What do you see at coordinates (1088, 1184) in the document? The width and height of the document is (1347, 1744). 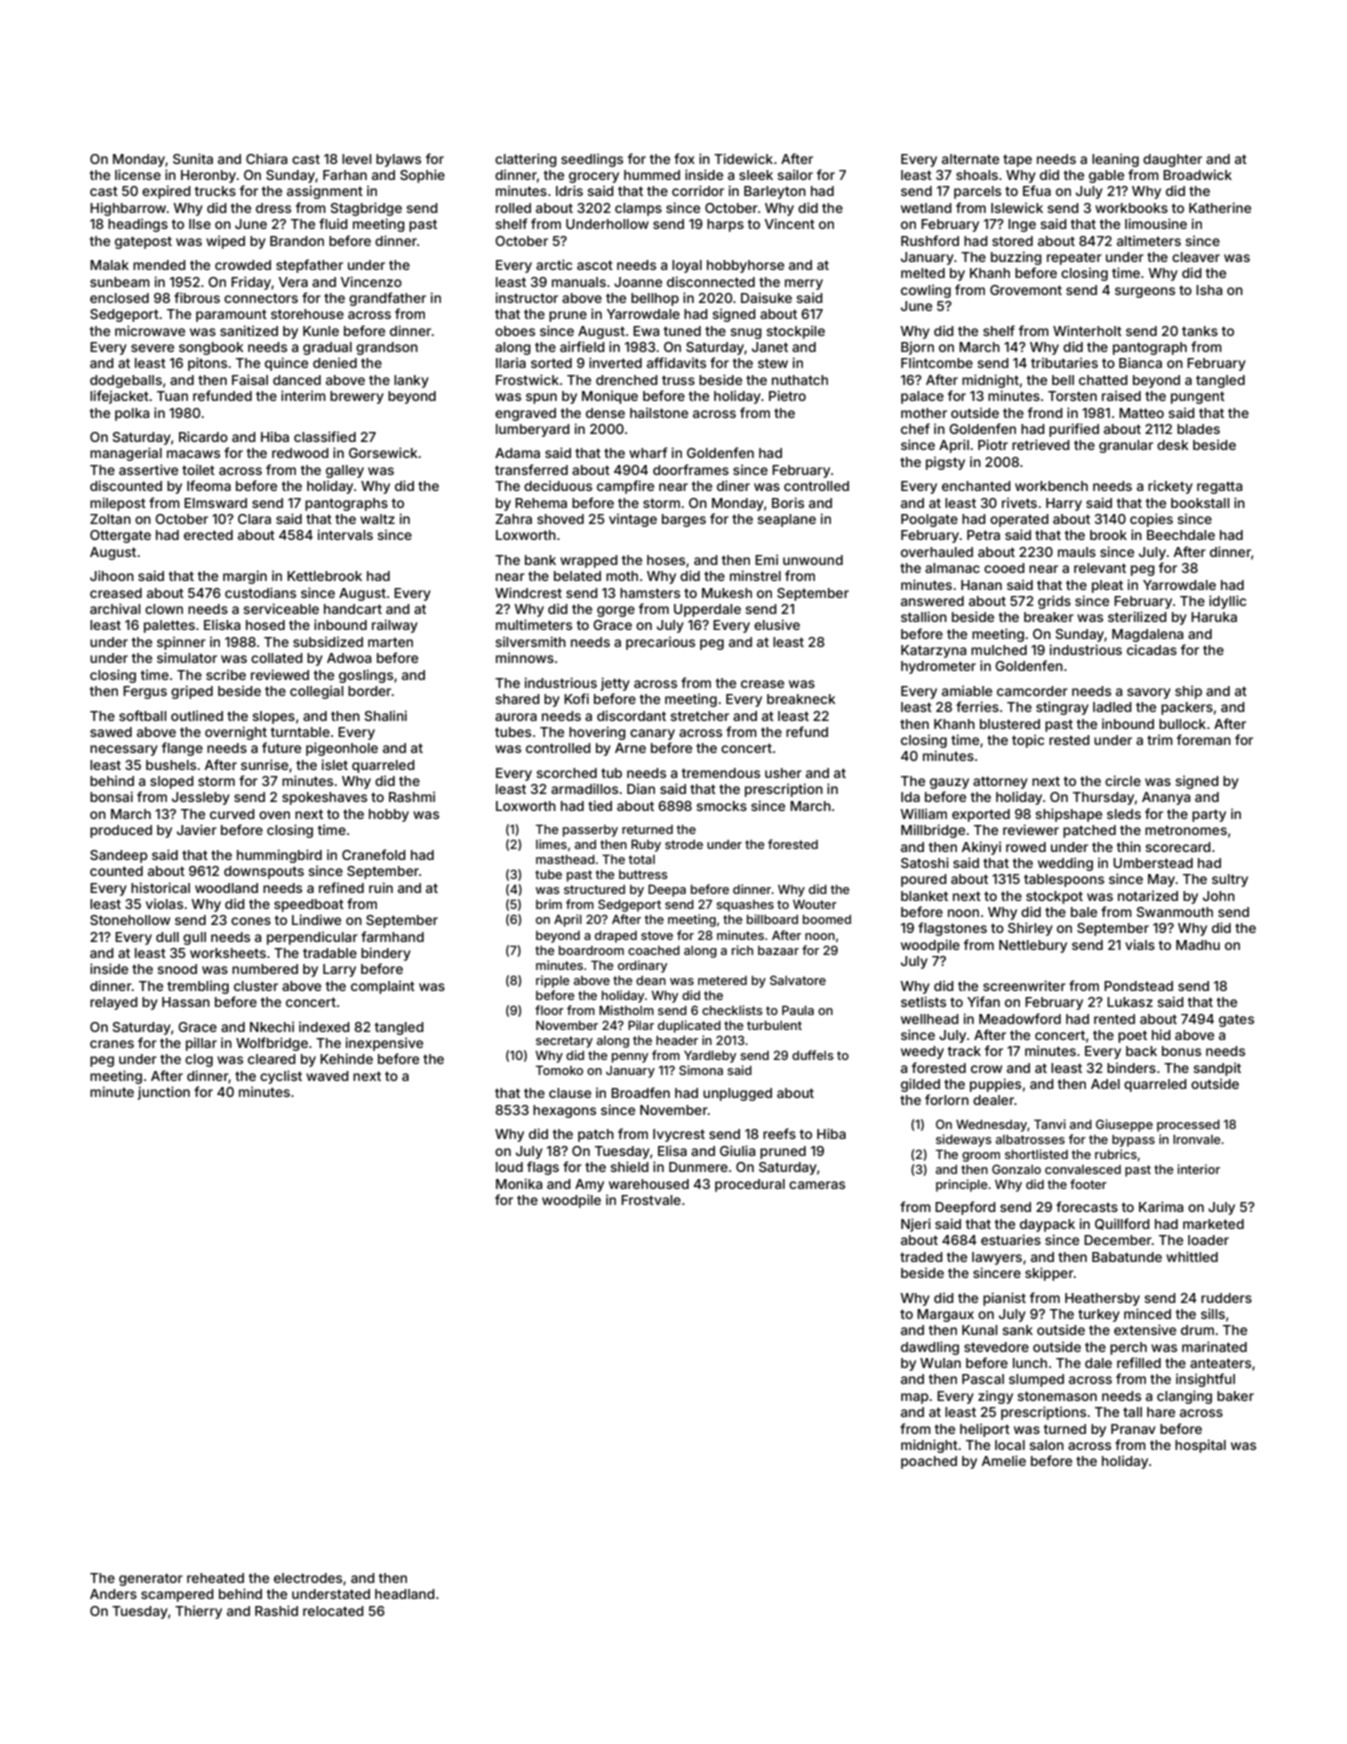 I see `footer` at bounding box center [1088, 1184].
